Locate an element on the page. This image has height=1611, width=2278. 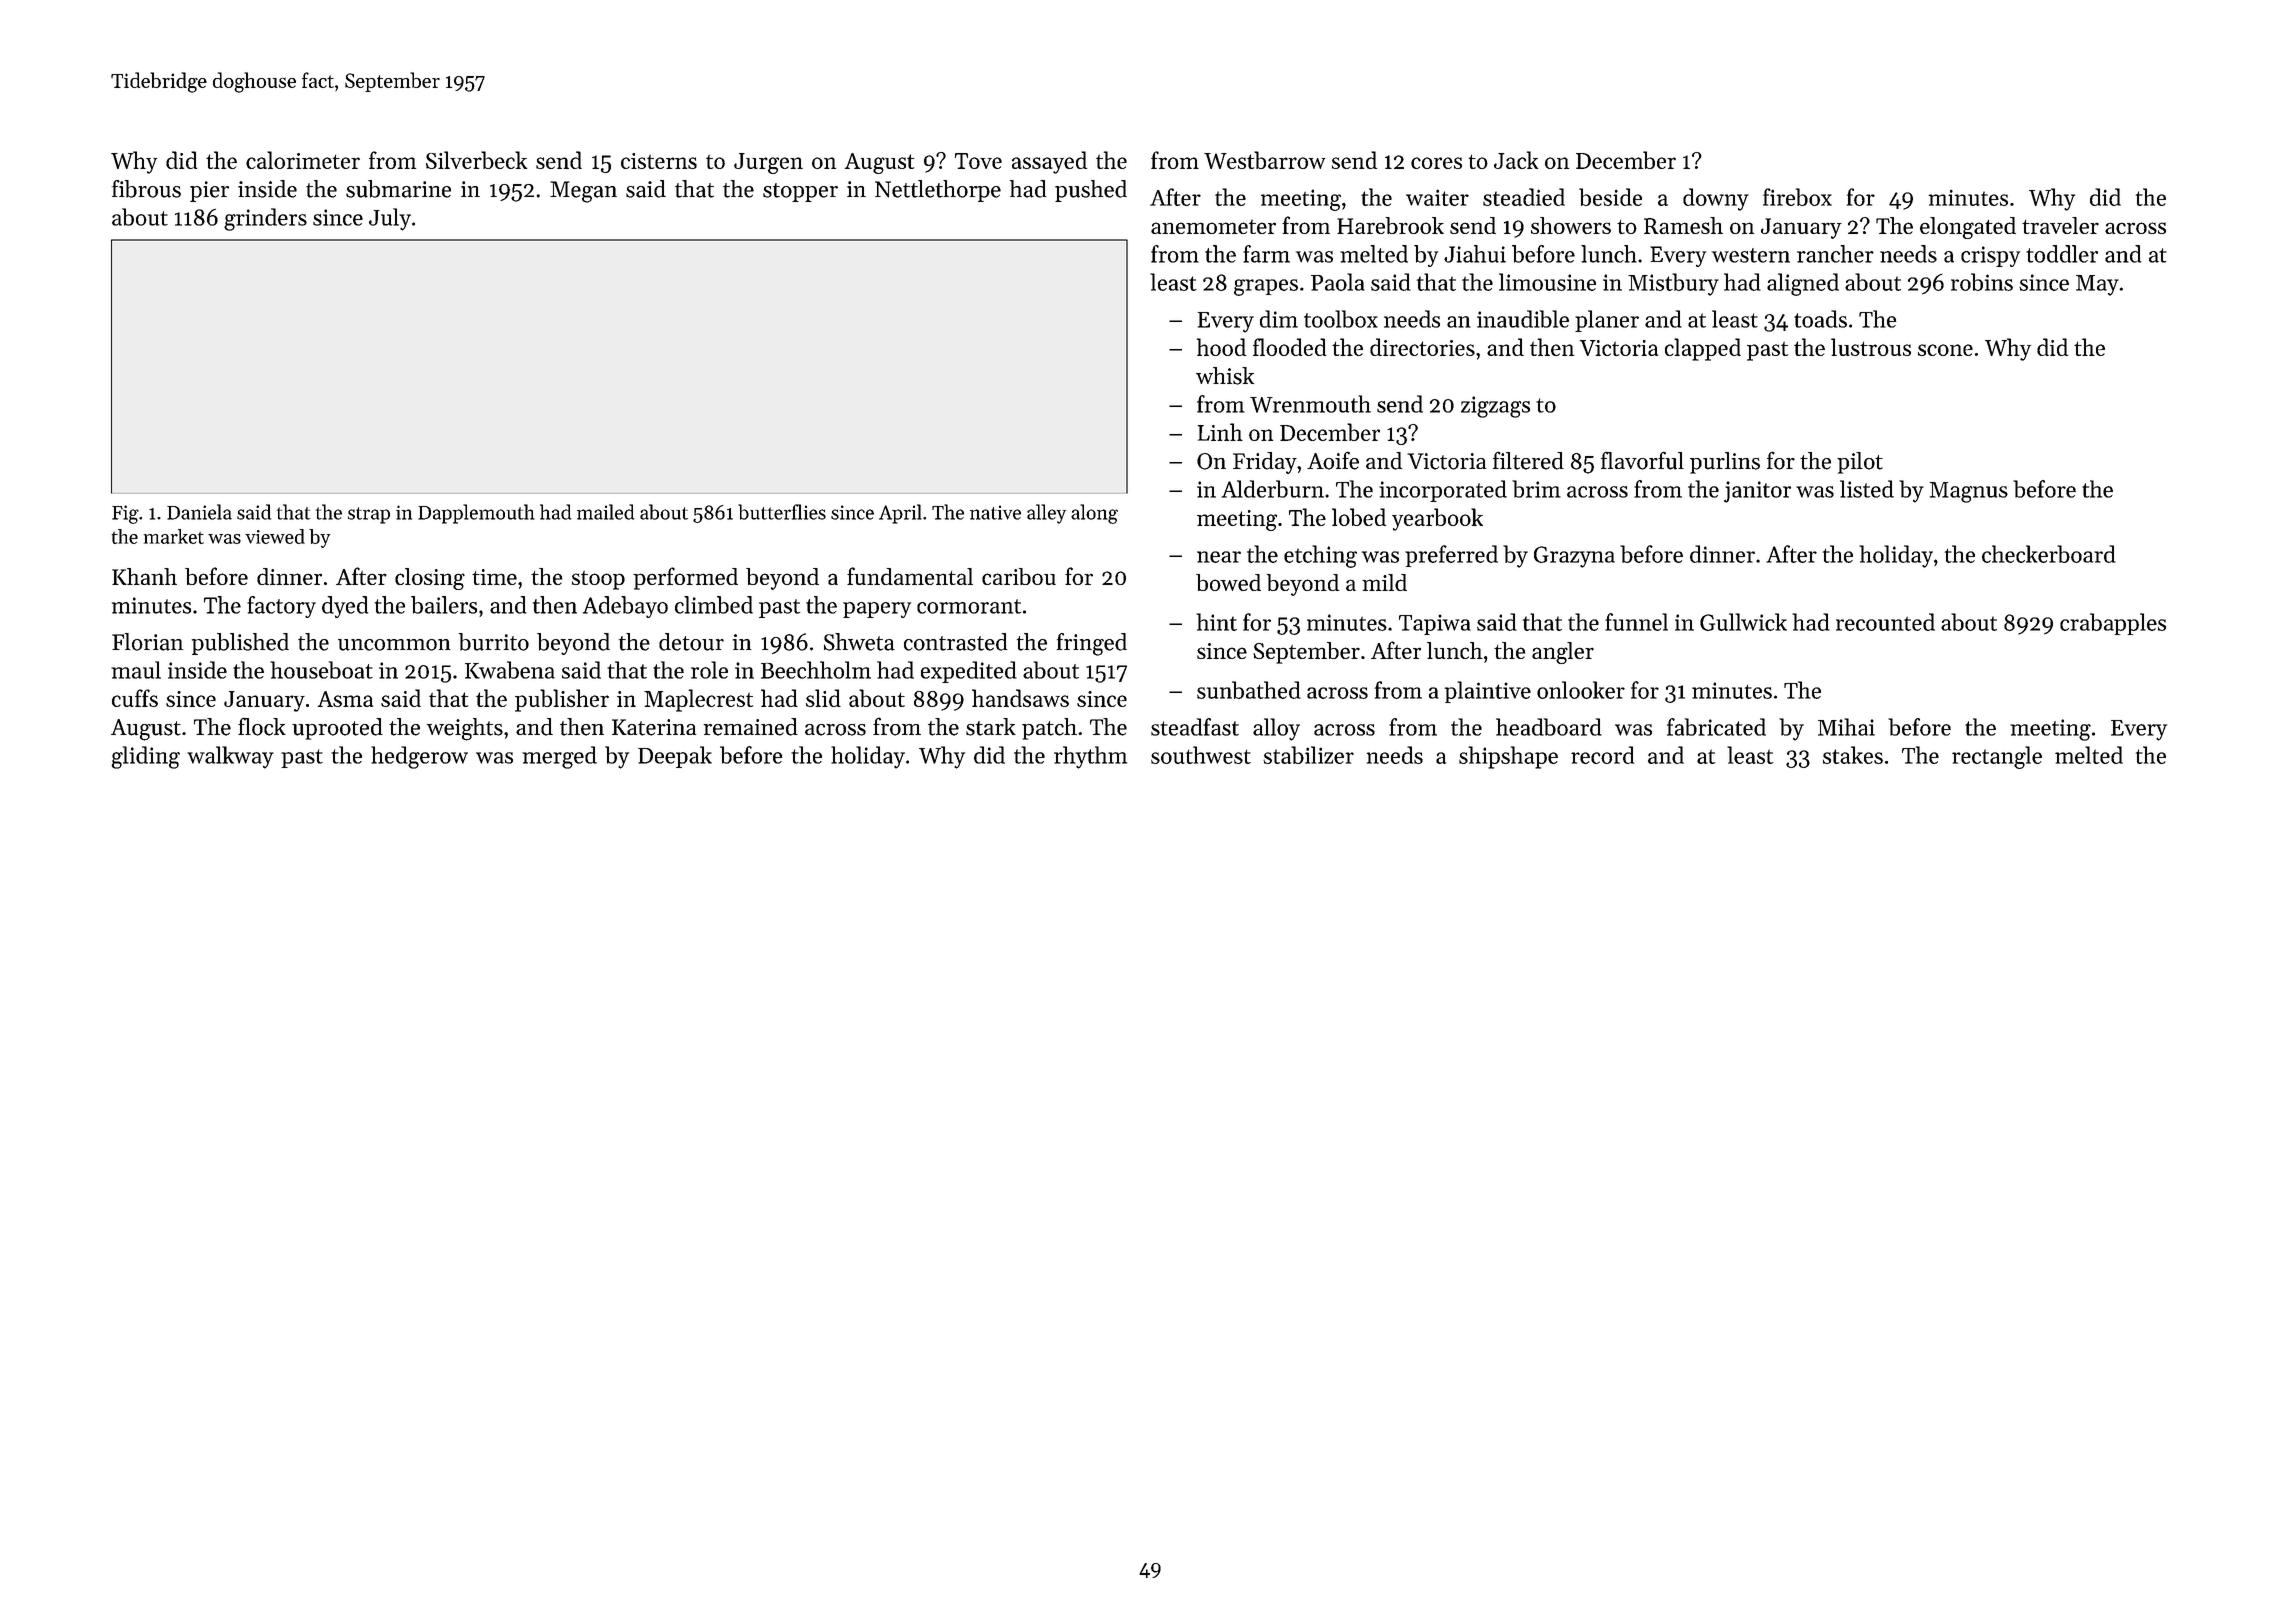
along is located at coordinates (1094, 514).
